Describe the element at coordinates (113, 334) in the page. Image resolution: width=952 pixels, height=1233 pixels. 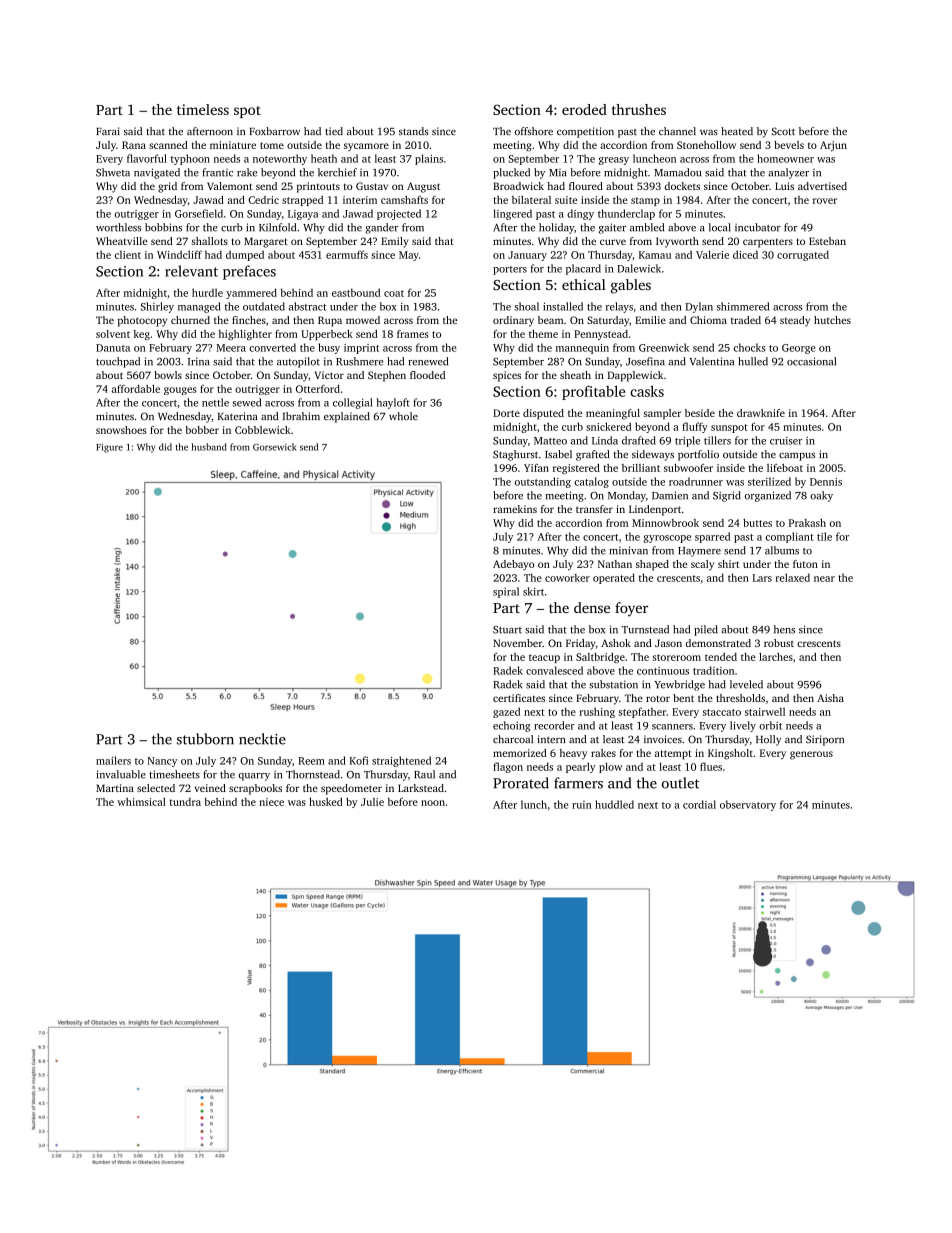
I see `solvent` at that location.
